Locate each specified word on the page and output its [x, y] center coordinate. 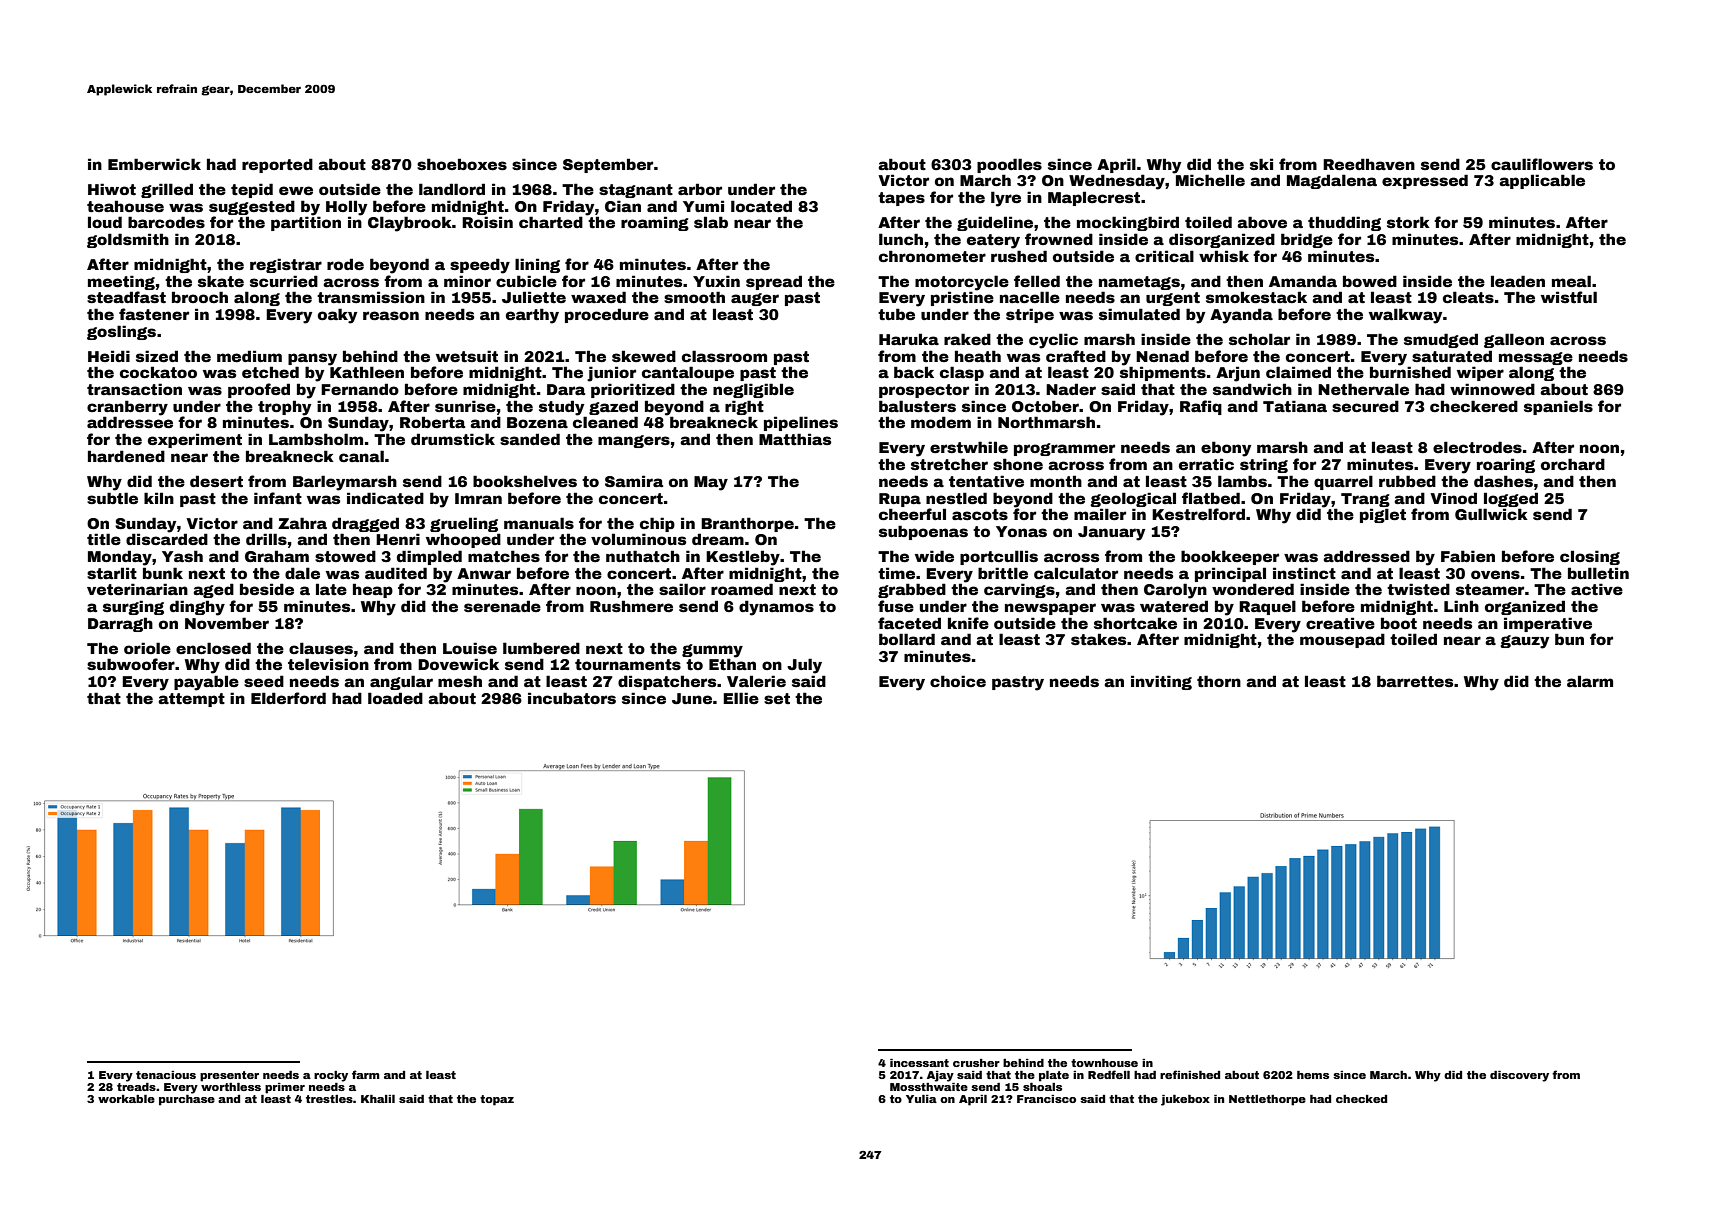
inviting [1161, 682]
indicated [385, 498]
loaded [395, 698]
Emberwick [154, 164]
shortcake [1135, 623]
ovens [1495, 574]
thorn [1219, 681]
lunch [901, 239]
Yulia [921, 1099]
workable [126, 1099]
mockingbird [1128, 223]
